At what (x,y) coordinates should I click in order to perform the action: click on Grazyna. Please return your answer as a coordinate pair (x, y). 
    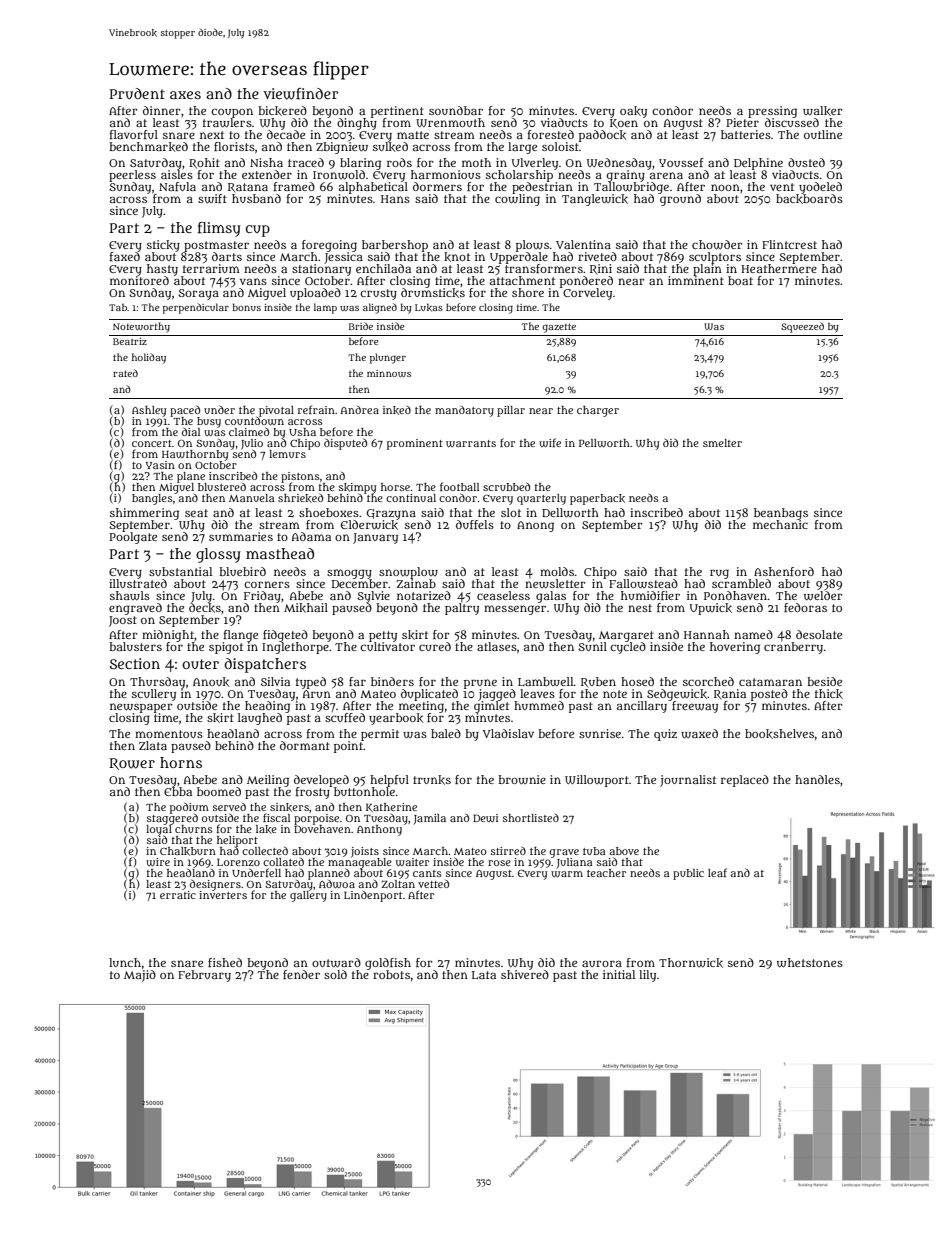
    Looking at the image, I should click on (391, 514).
